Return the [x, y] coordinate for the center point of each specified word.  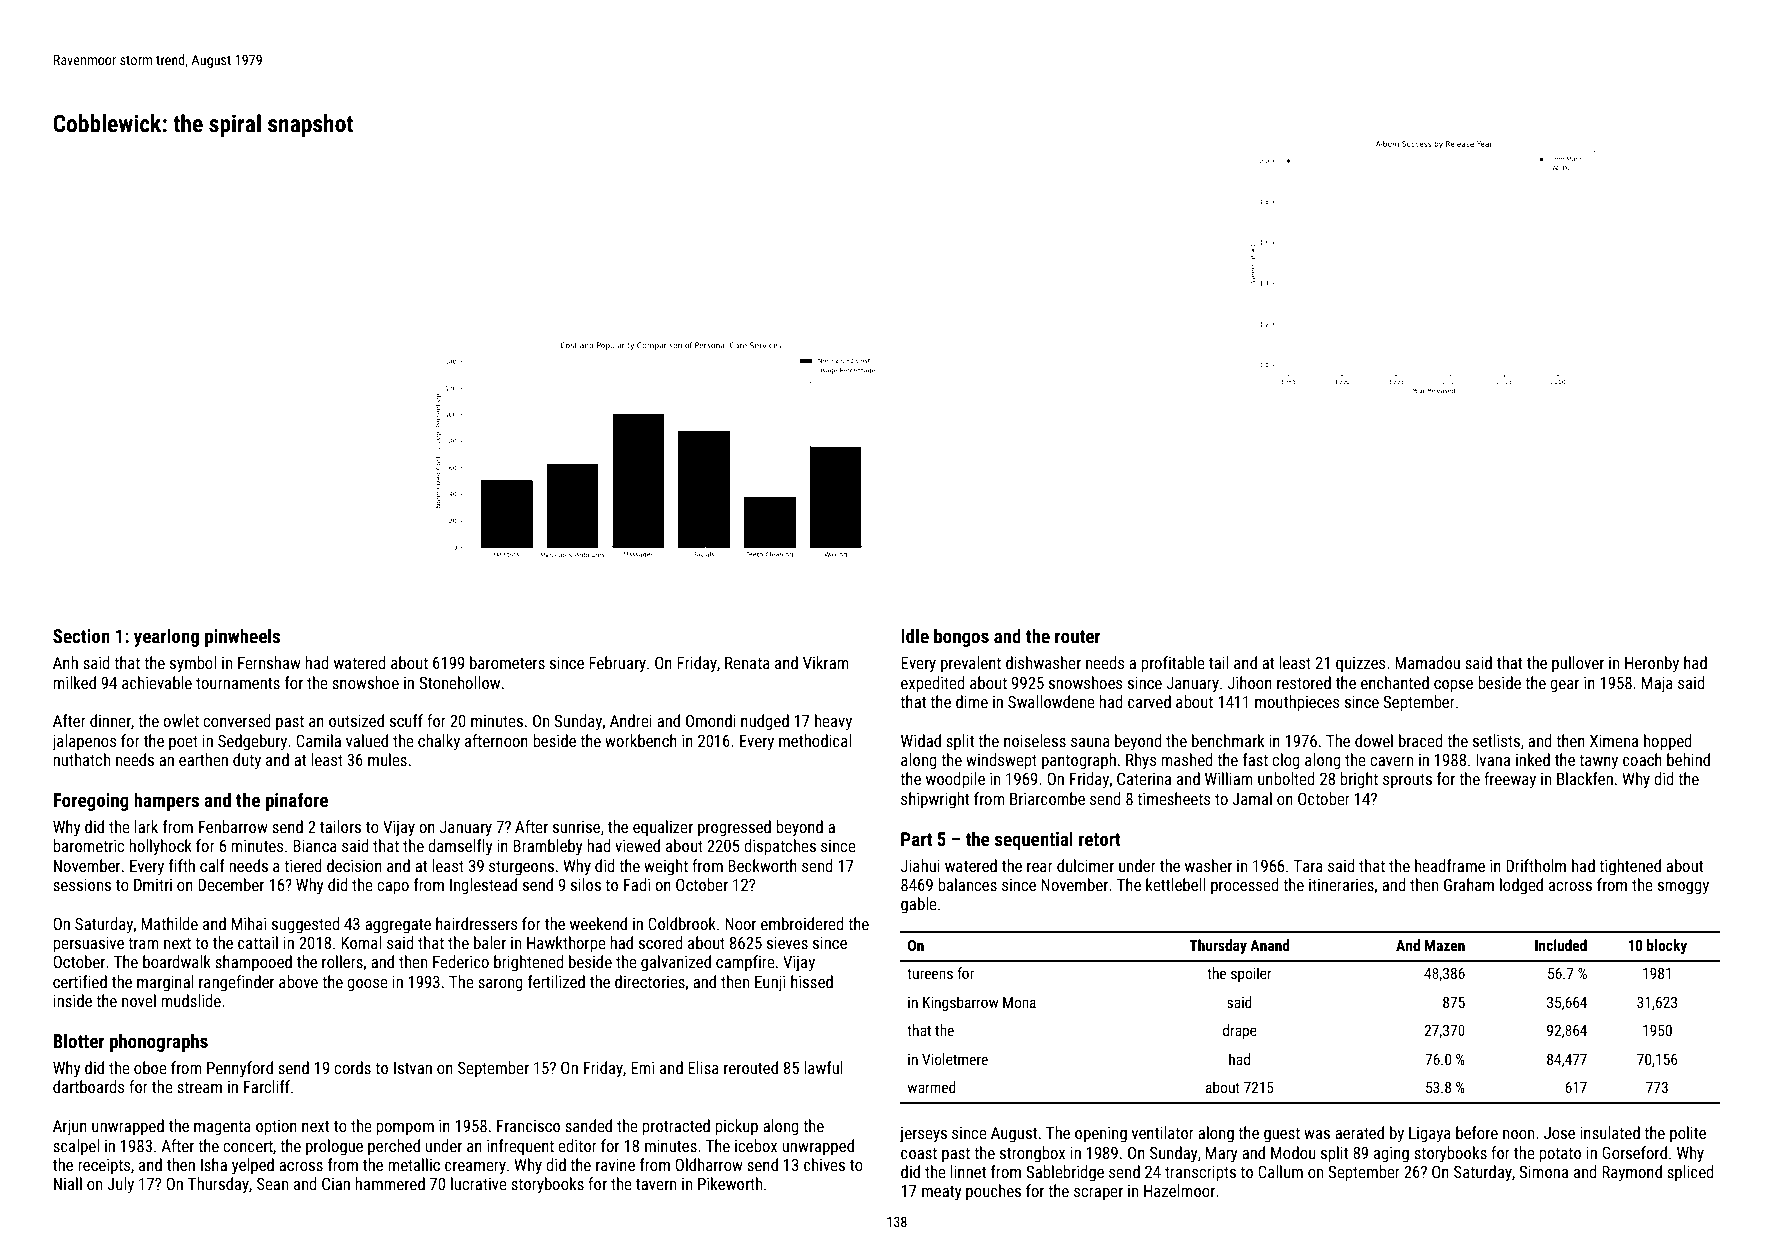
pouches [993, 1192]
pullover [1578, 664]
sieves [787, 943]
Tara [1308, 866]
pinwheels [242, 637]
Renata [747, 663]
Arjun [70, 1128]
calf [212, 865]
